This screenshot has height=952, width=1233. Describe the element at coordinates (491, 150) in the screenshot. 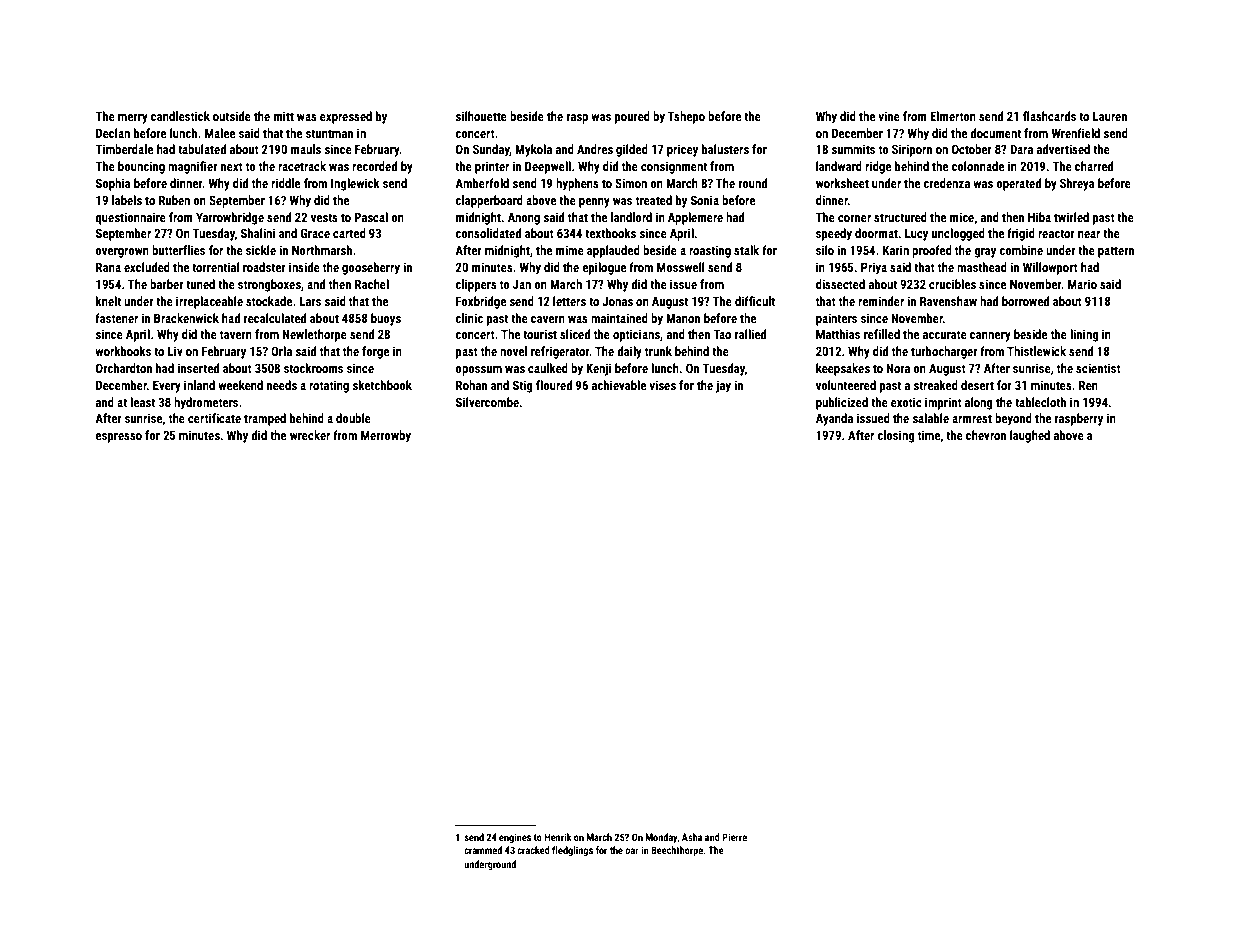

I see `Sunday` at that location.
